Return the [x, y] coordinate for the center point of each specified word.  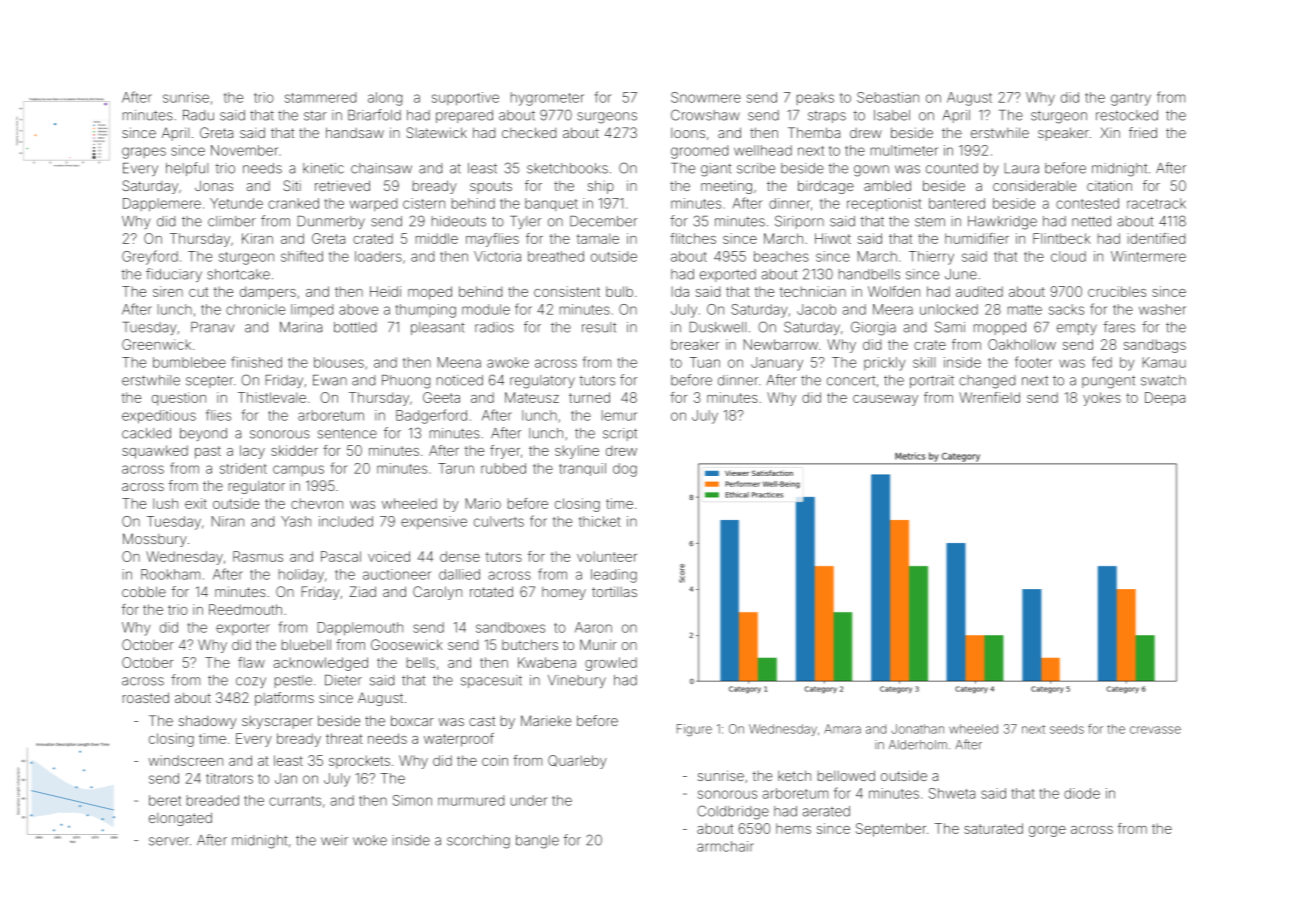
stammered [320, 97]
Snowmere [706, 97]
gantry [1131, 99]
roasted [146, 697]
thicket [600, 521]
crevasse [1155, 730]
